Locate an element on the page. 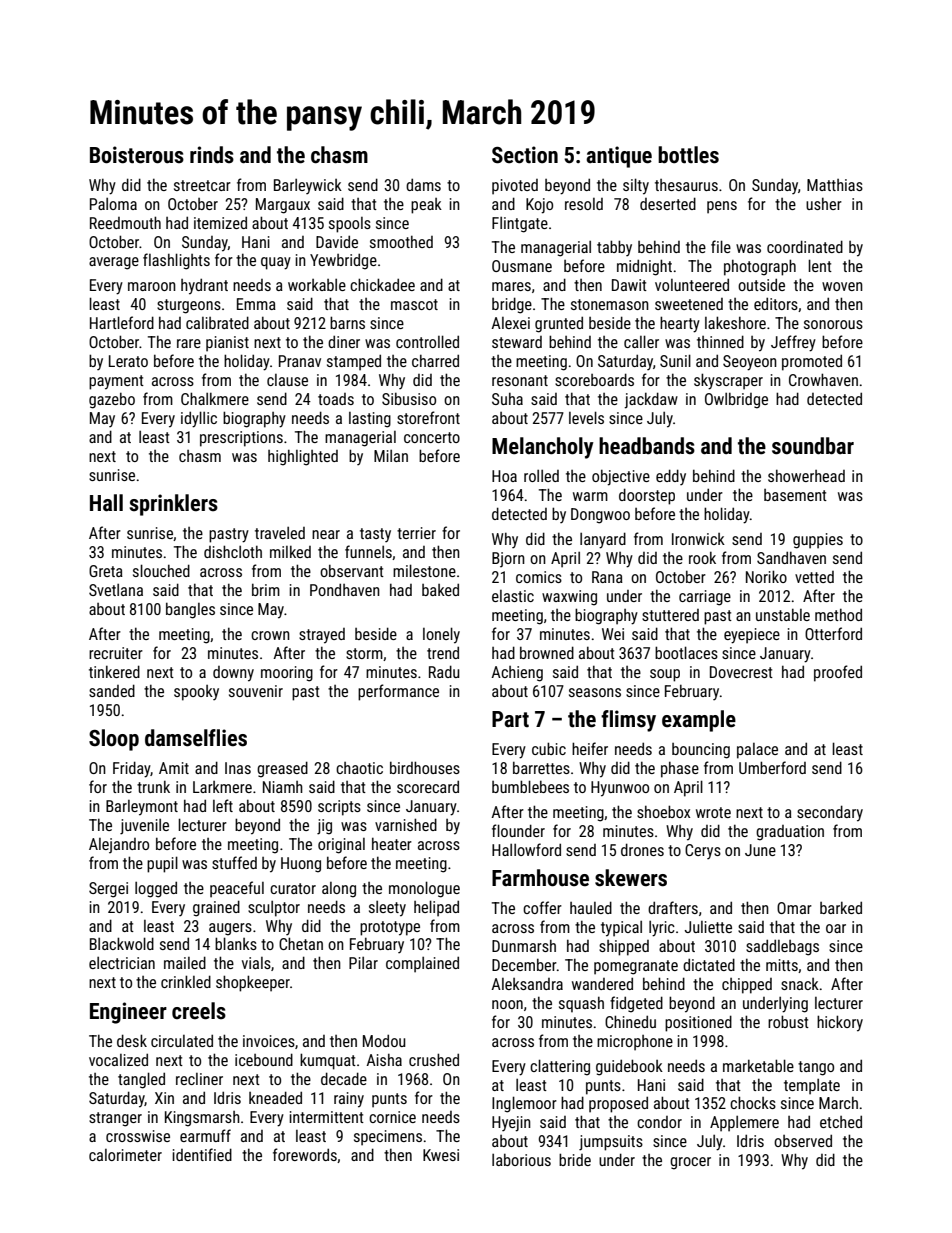 The width and height of the document is (952, 1233). June is located at coordinates (760, 850).
